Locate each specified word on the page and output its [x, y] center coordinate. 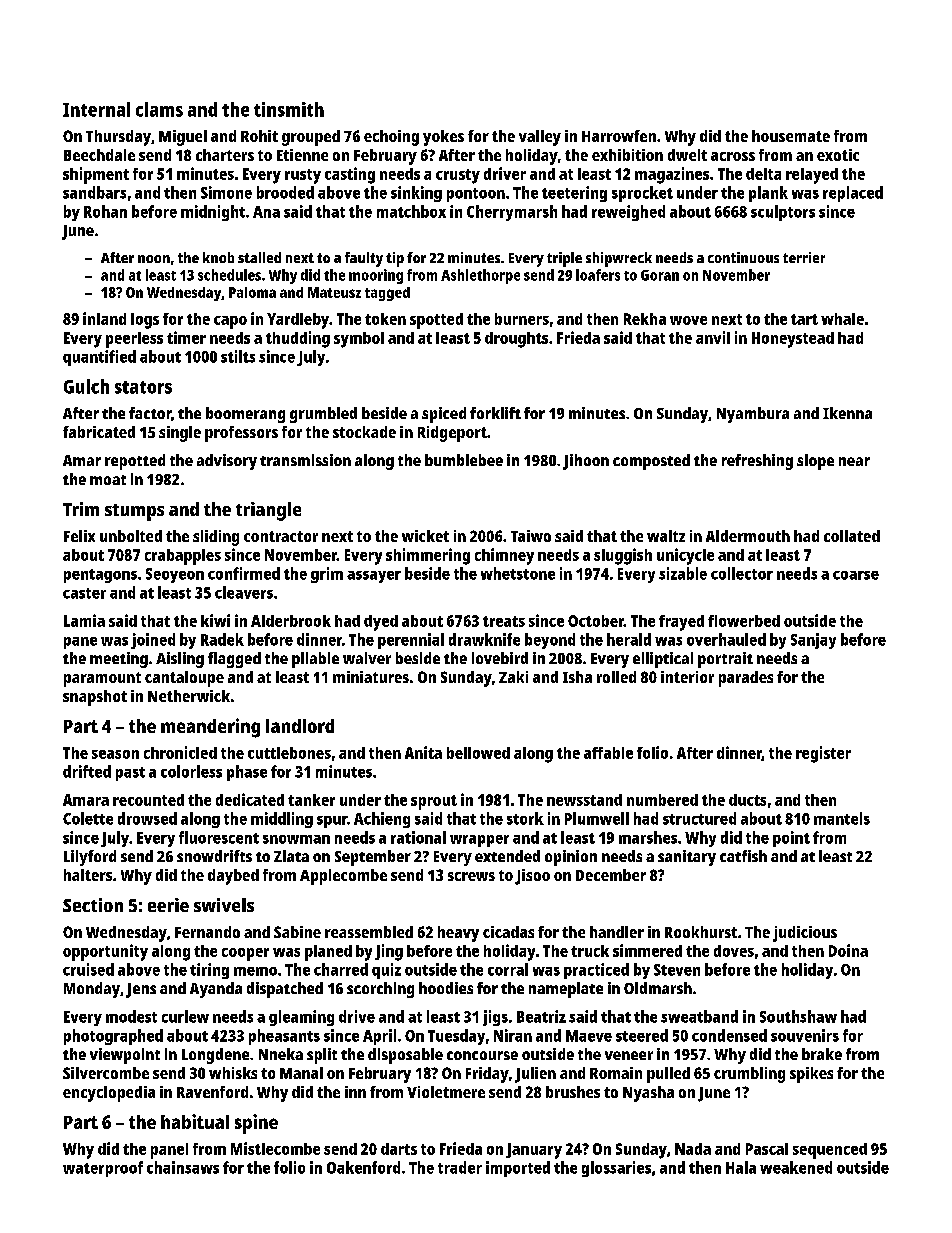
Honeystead [793, 340]
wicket [425, 536]
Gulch [86, 386]
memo [255, 971]
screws [471, 876]
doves [734, 951]
